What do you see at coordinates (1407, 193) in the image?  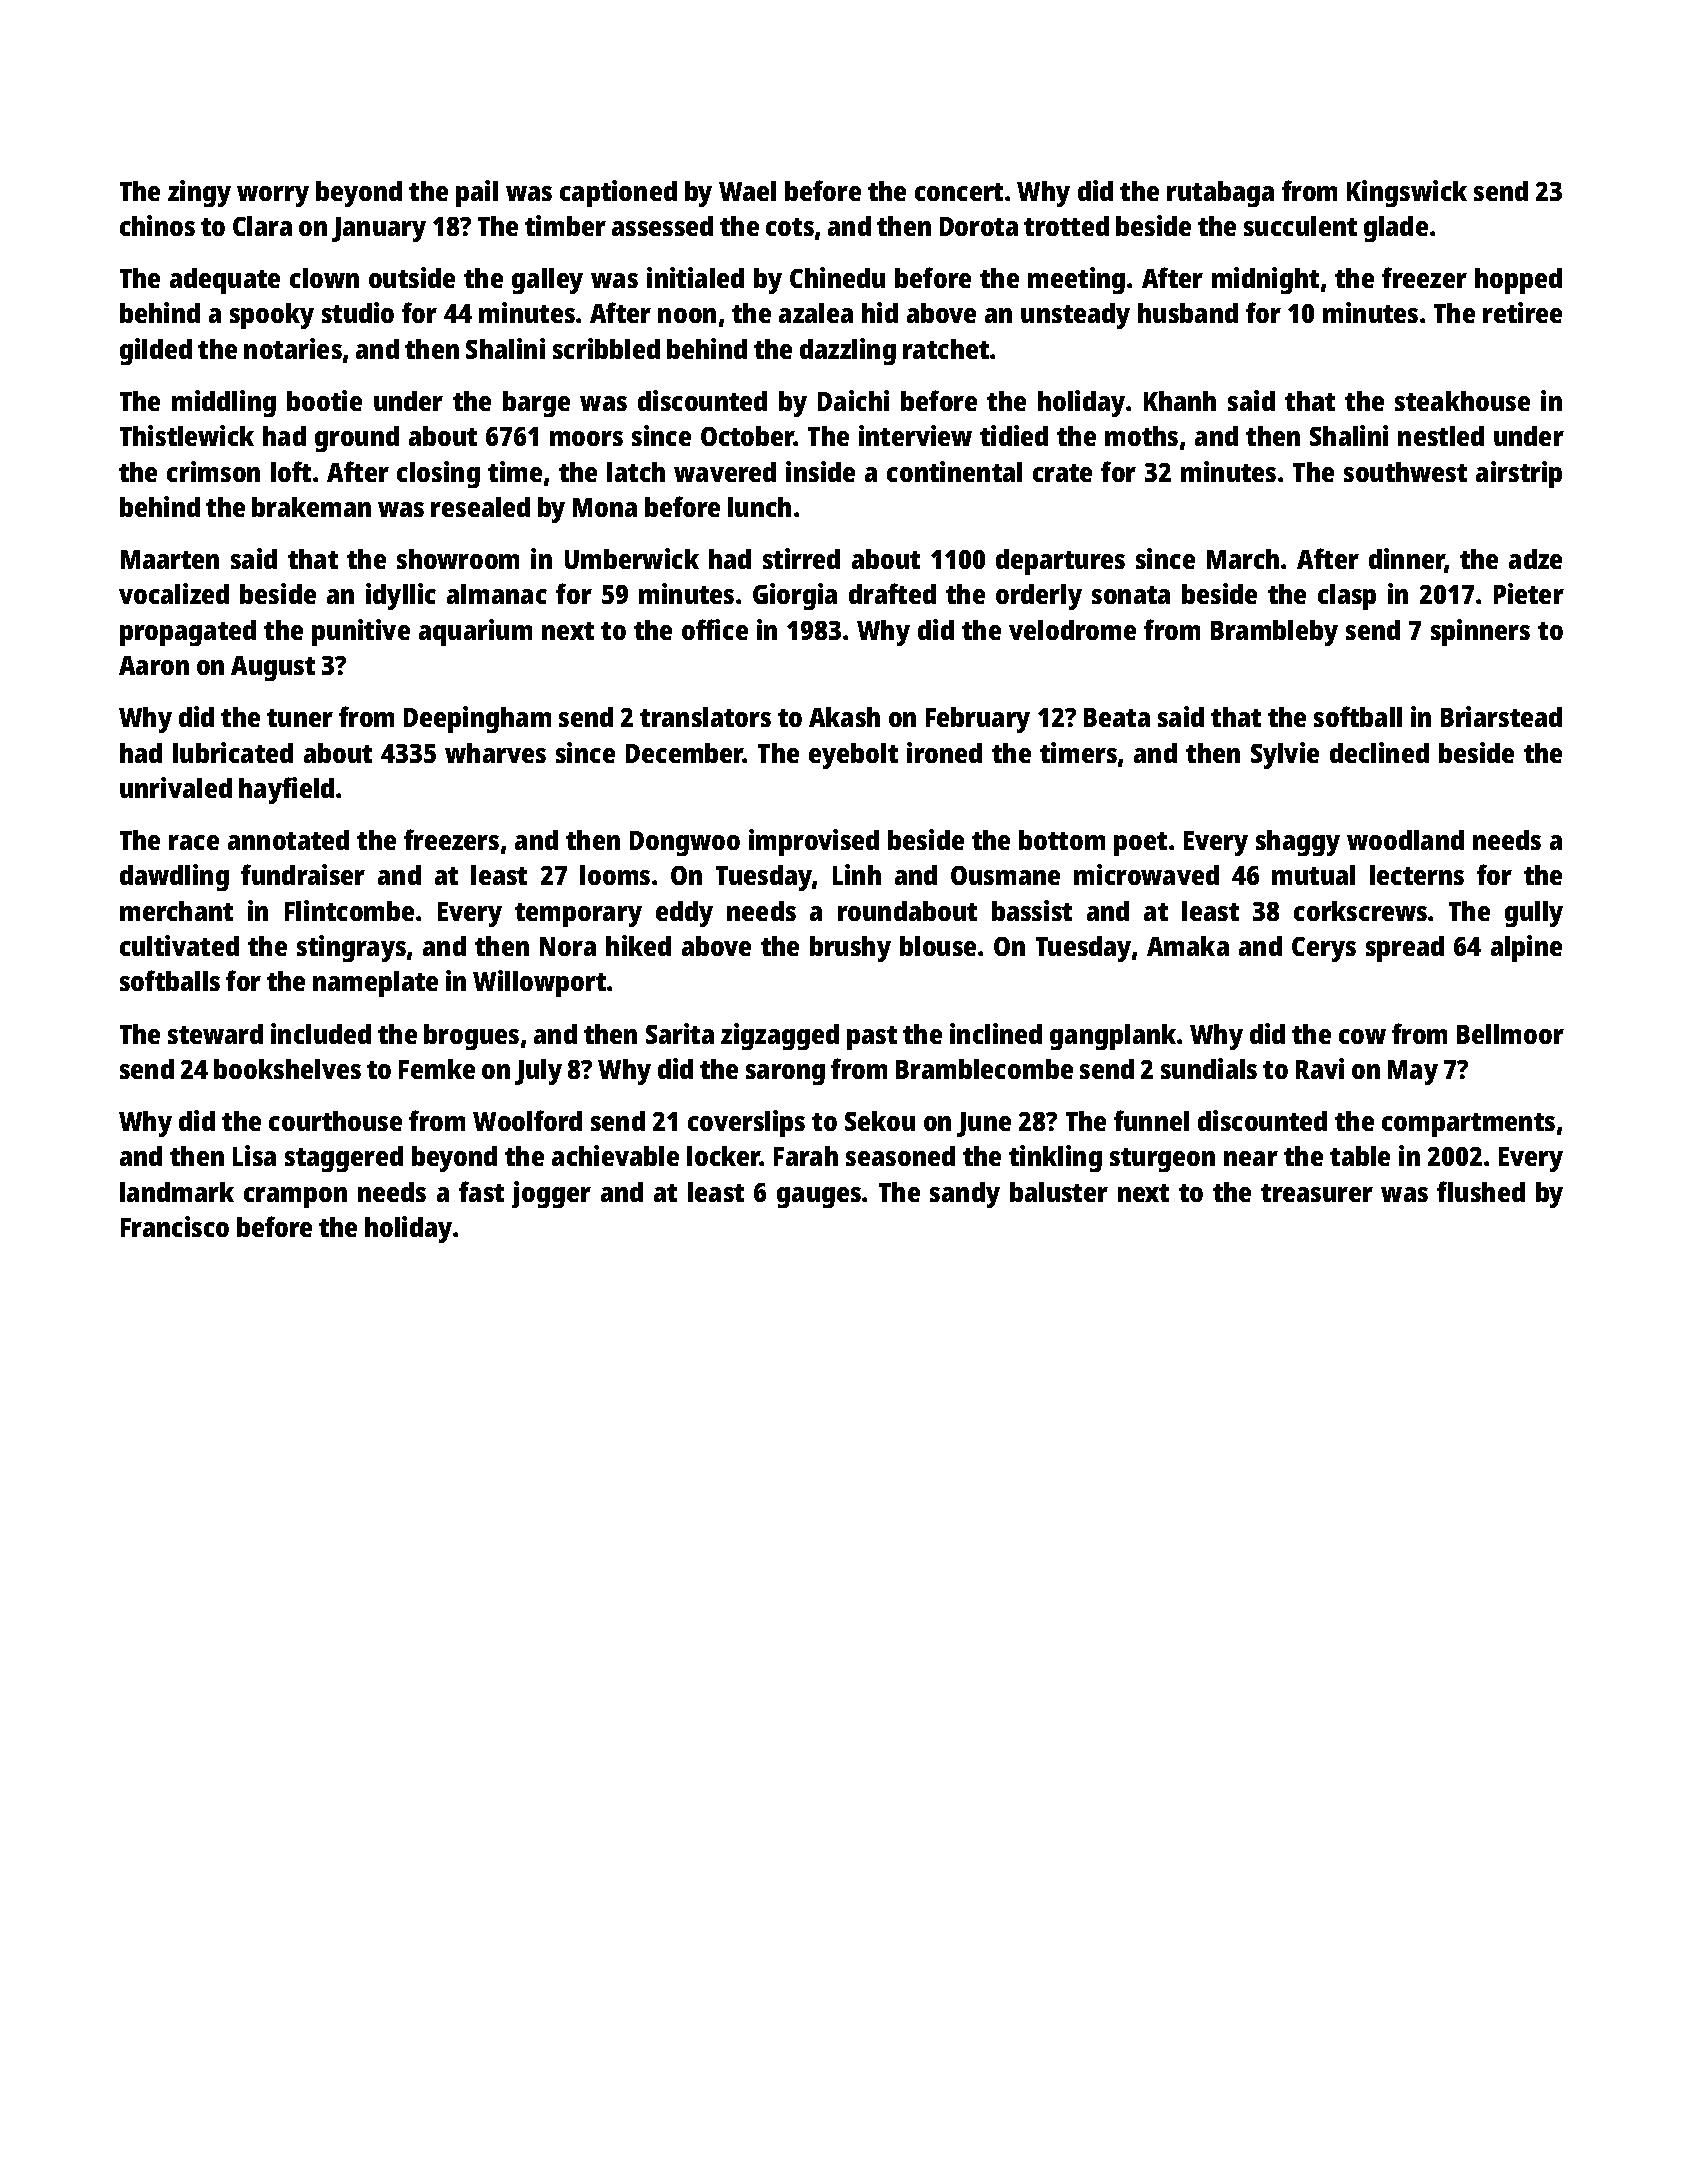 I see `Kingswick` at bounding box center [1407, 193].
